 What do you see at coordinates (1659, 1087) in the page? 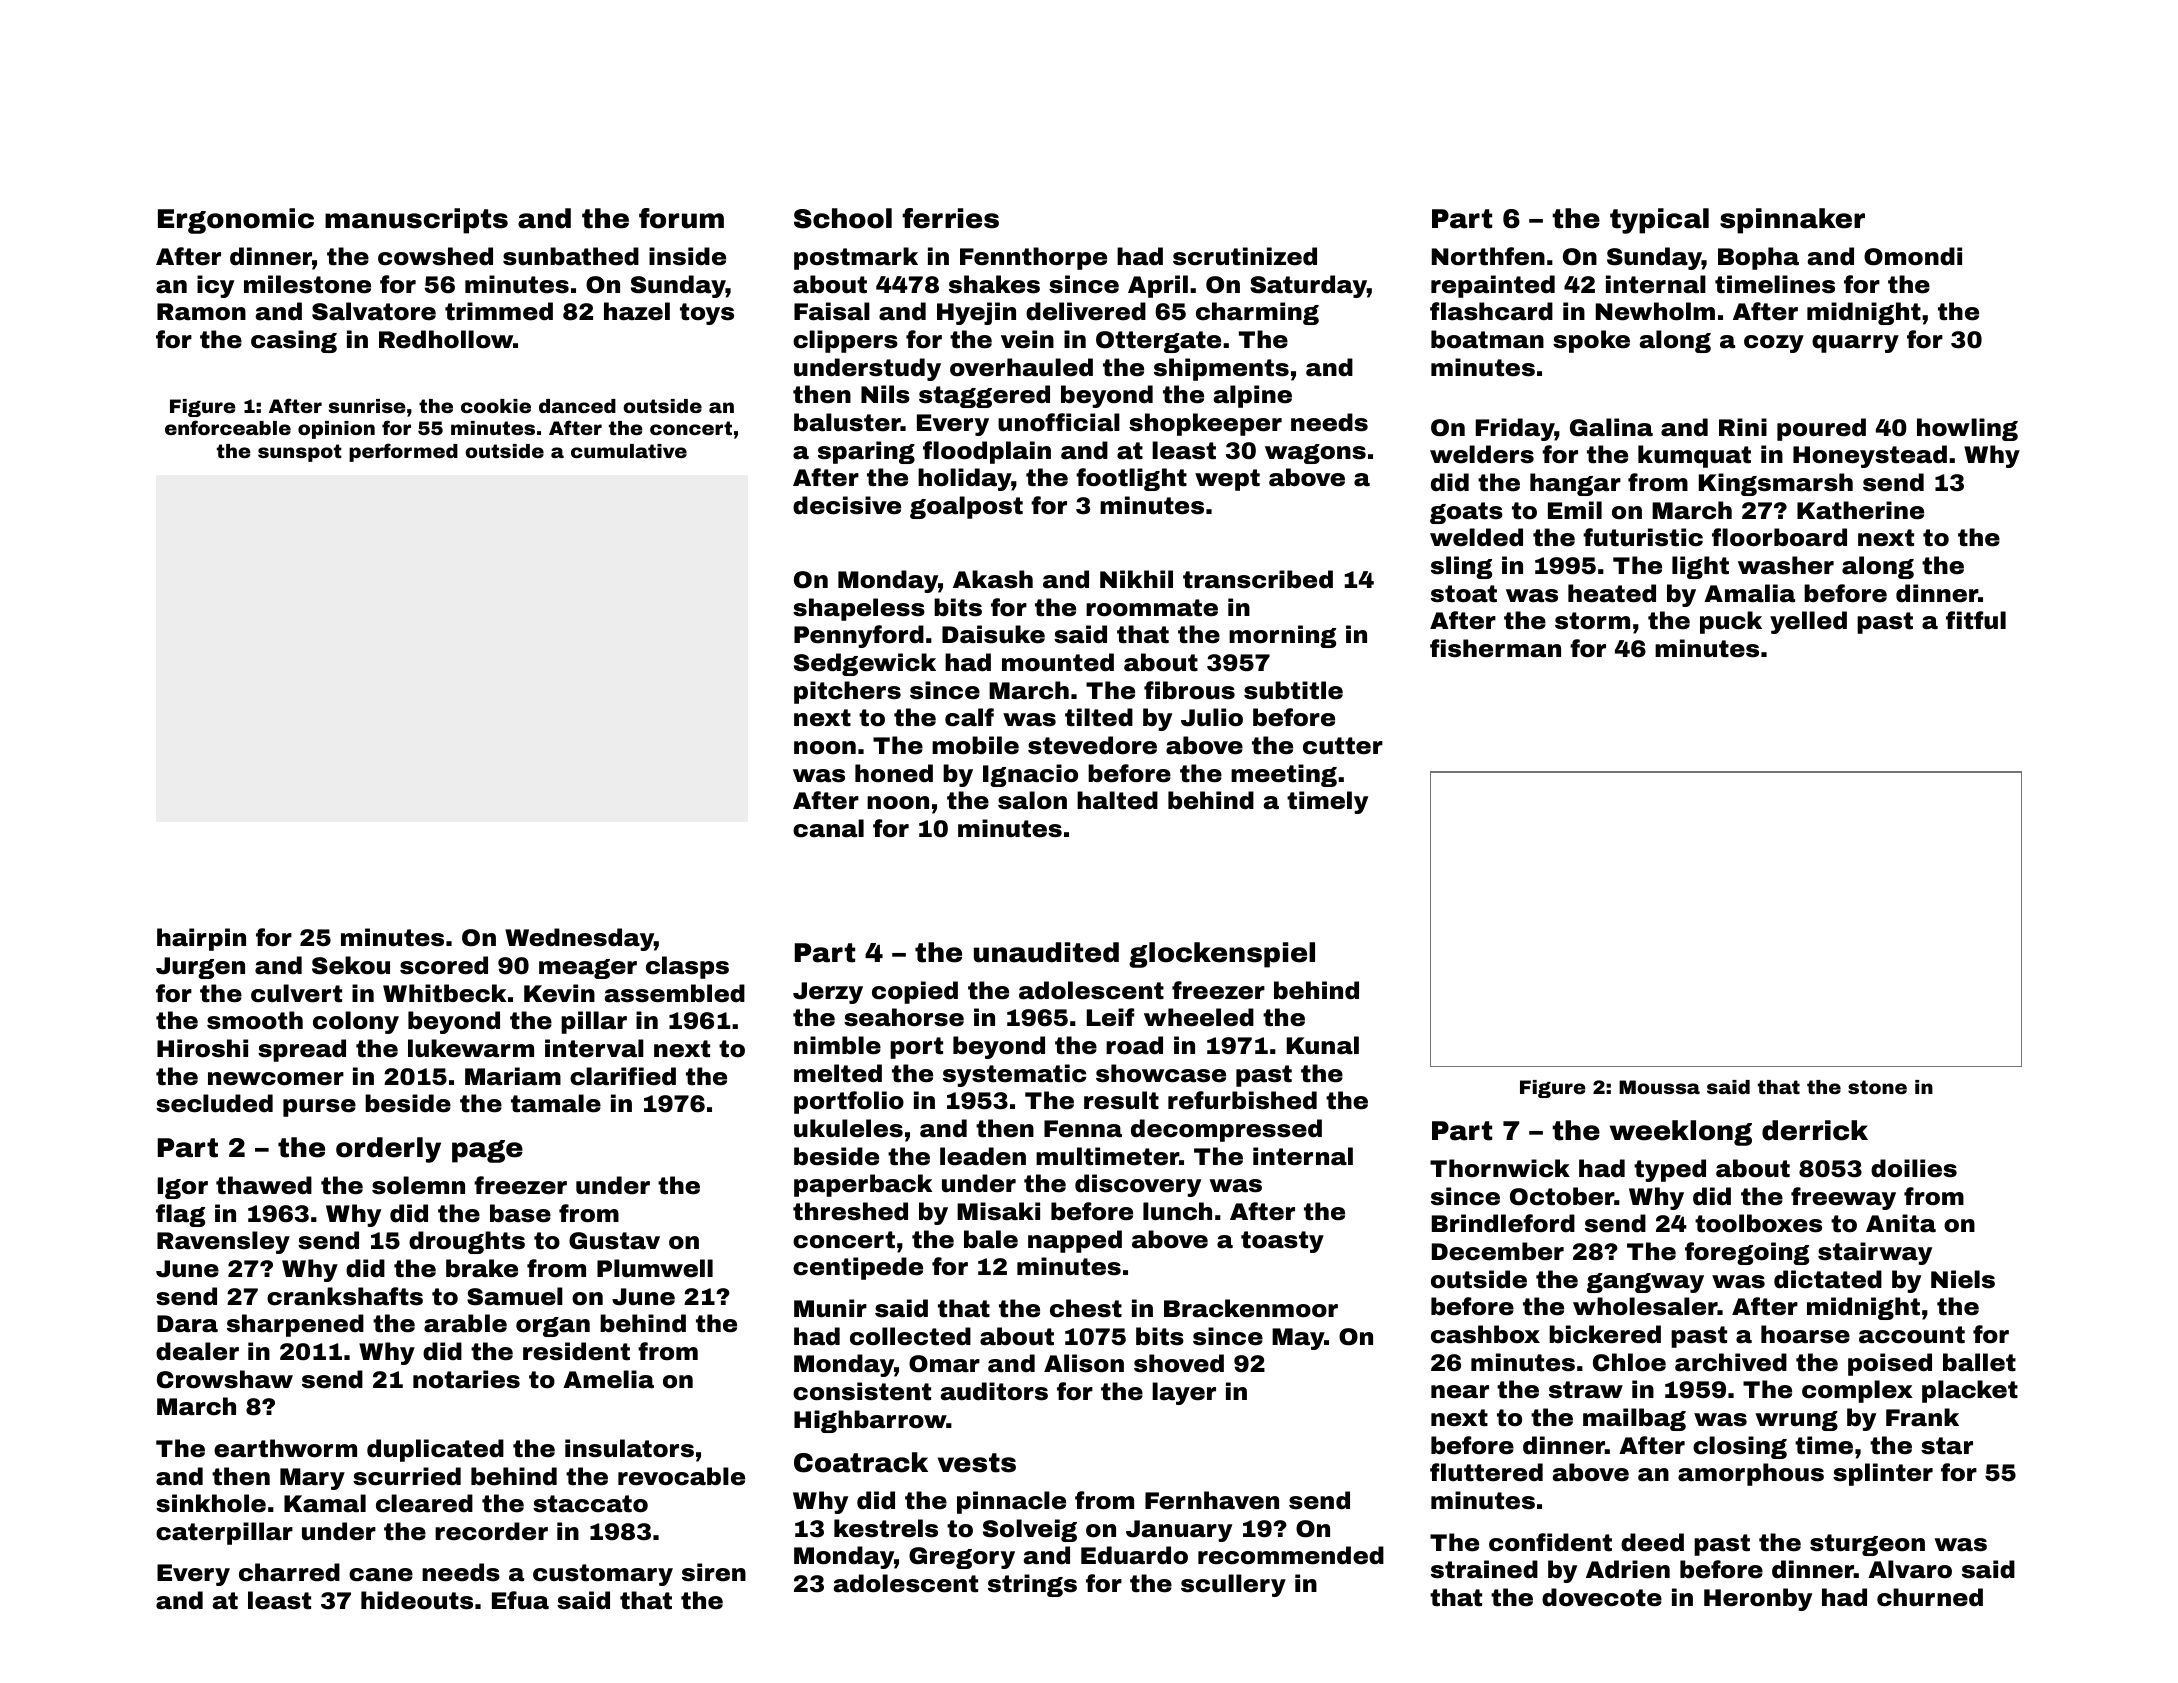
I see `Moussa` at bounding box center [1659, 1087].
